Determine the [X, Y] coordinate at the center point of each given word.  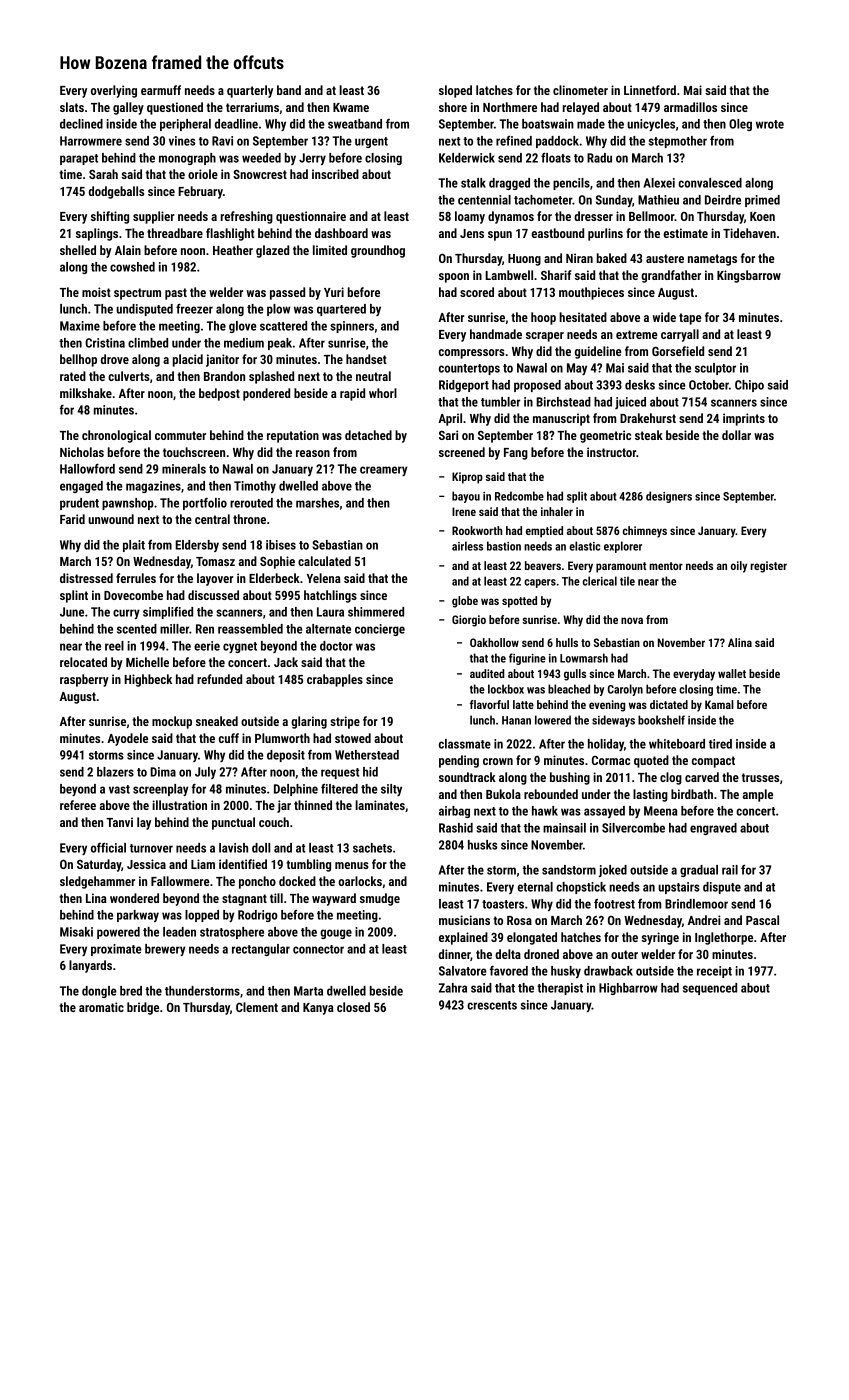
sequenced [710, 989]
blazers [115, 772]
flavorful [489, 704]
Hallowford [87, 469]
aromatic [101, 1007]
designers [669, 497]
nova [632, 620]
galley [128, 108]
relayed [581, 108]
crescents [492, 1005]
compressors [472, 354]
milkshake [86, 393]
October [709, 385]
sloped [455, 91]
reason [313, 453]
